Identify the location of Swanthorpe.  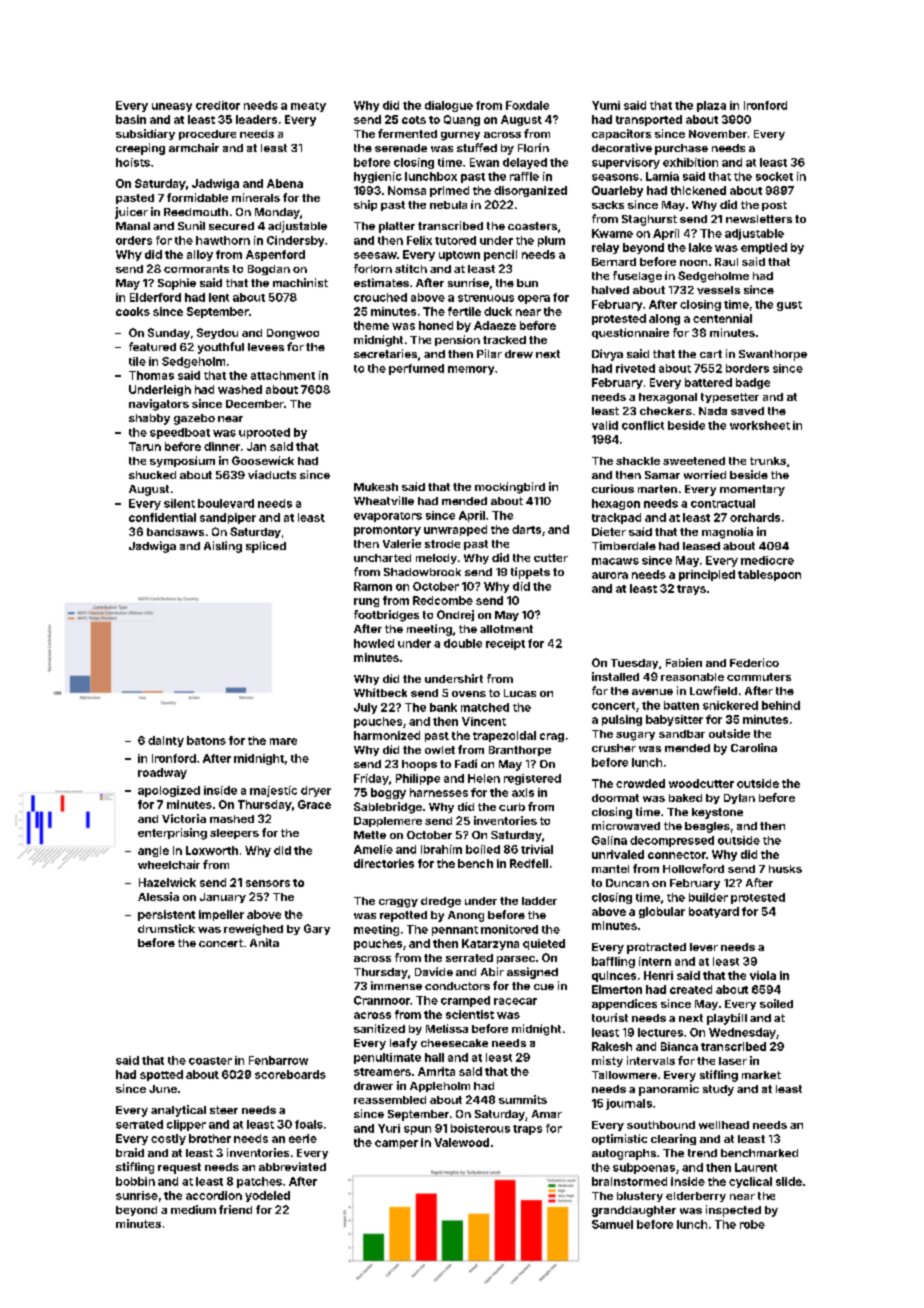
(773, 355).
